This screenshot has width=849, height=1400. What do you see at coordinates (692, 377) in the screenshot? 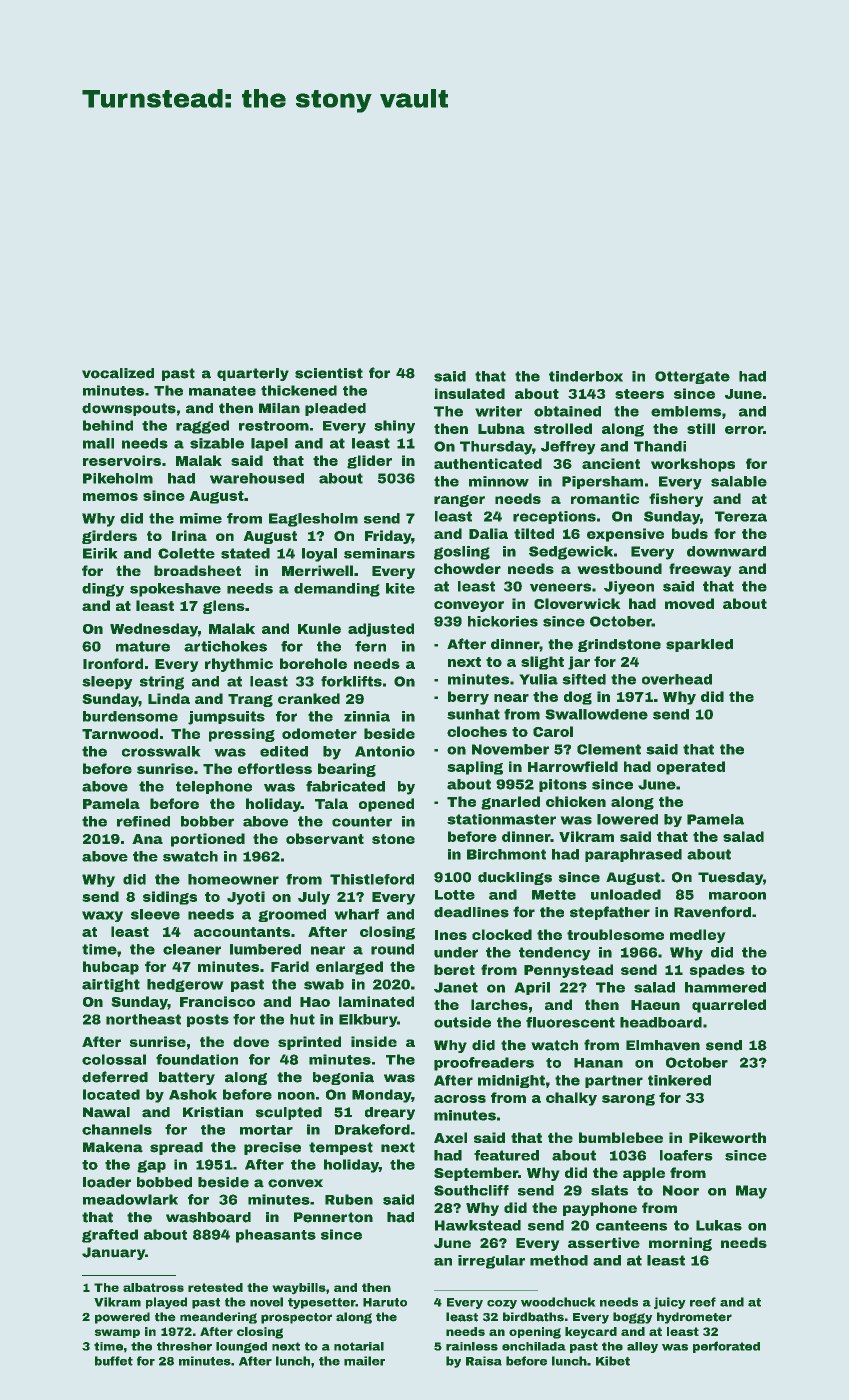
I see `Ottergate` at bounding box center [692, 377].
